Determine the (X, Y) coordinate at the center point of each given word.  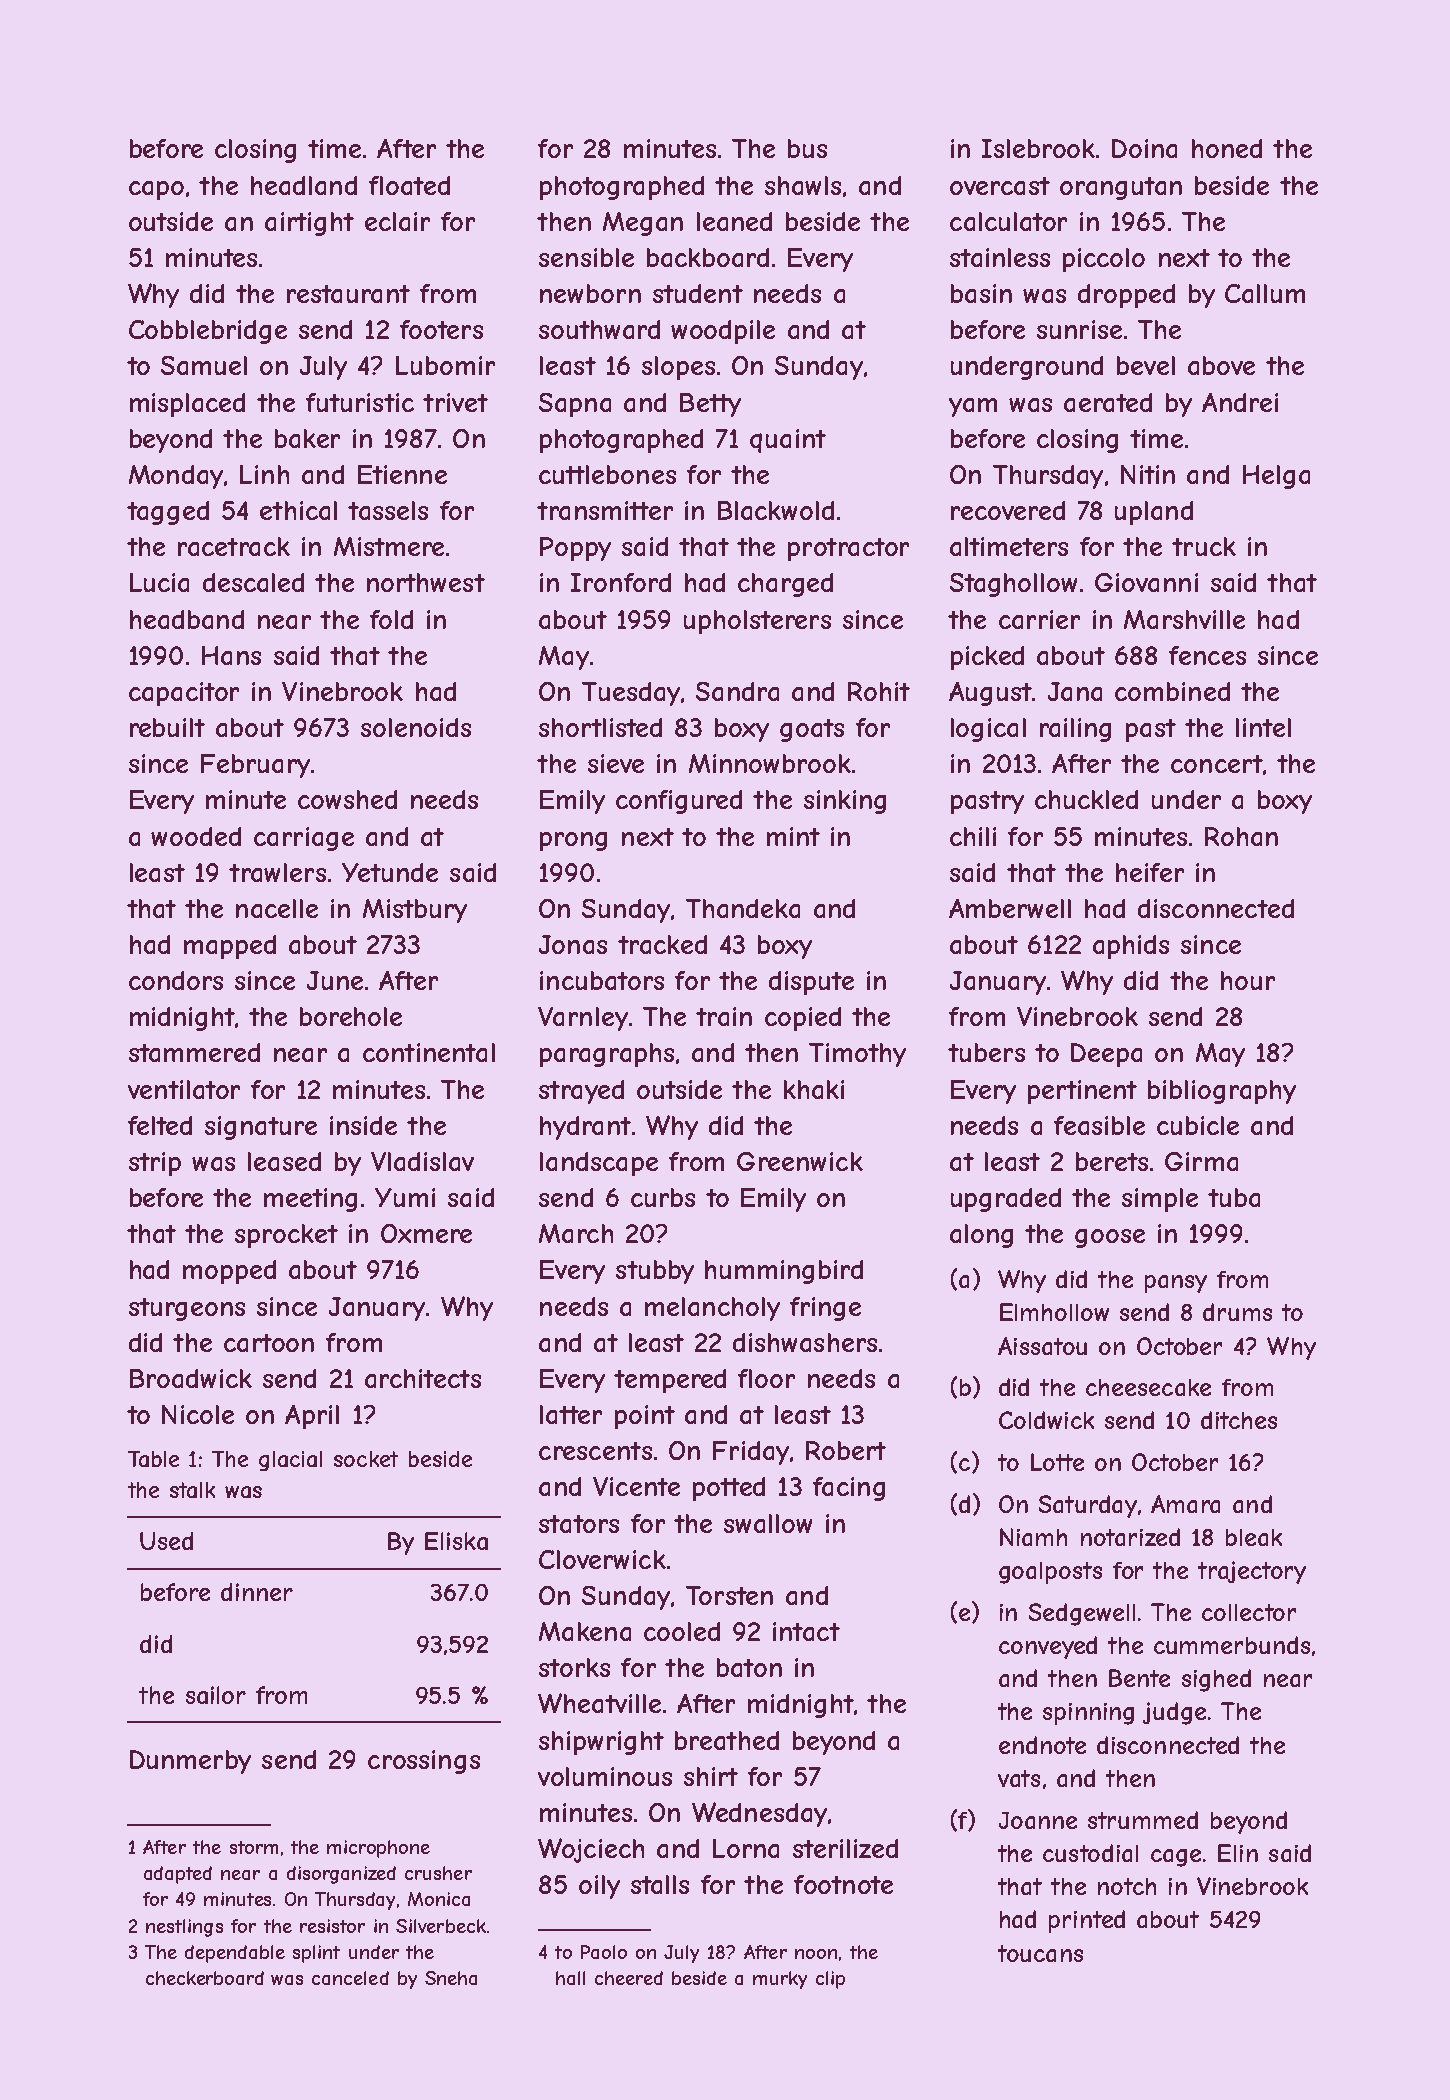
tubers (986, 1052)
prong (573, 841)
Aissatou (1042, 1346)
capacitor (184, 694)
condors (176, 980)
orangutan (1121, 188)
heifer (1150, 872)
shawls (803, 185)
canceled (350, 1978)
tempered (670, 1381)
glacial (290, 1461)
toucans (1040, 1953)
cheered (629, 1978)
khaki (814, 1089)
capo (156, 190)
